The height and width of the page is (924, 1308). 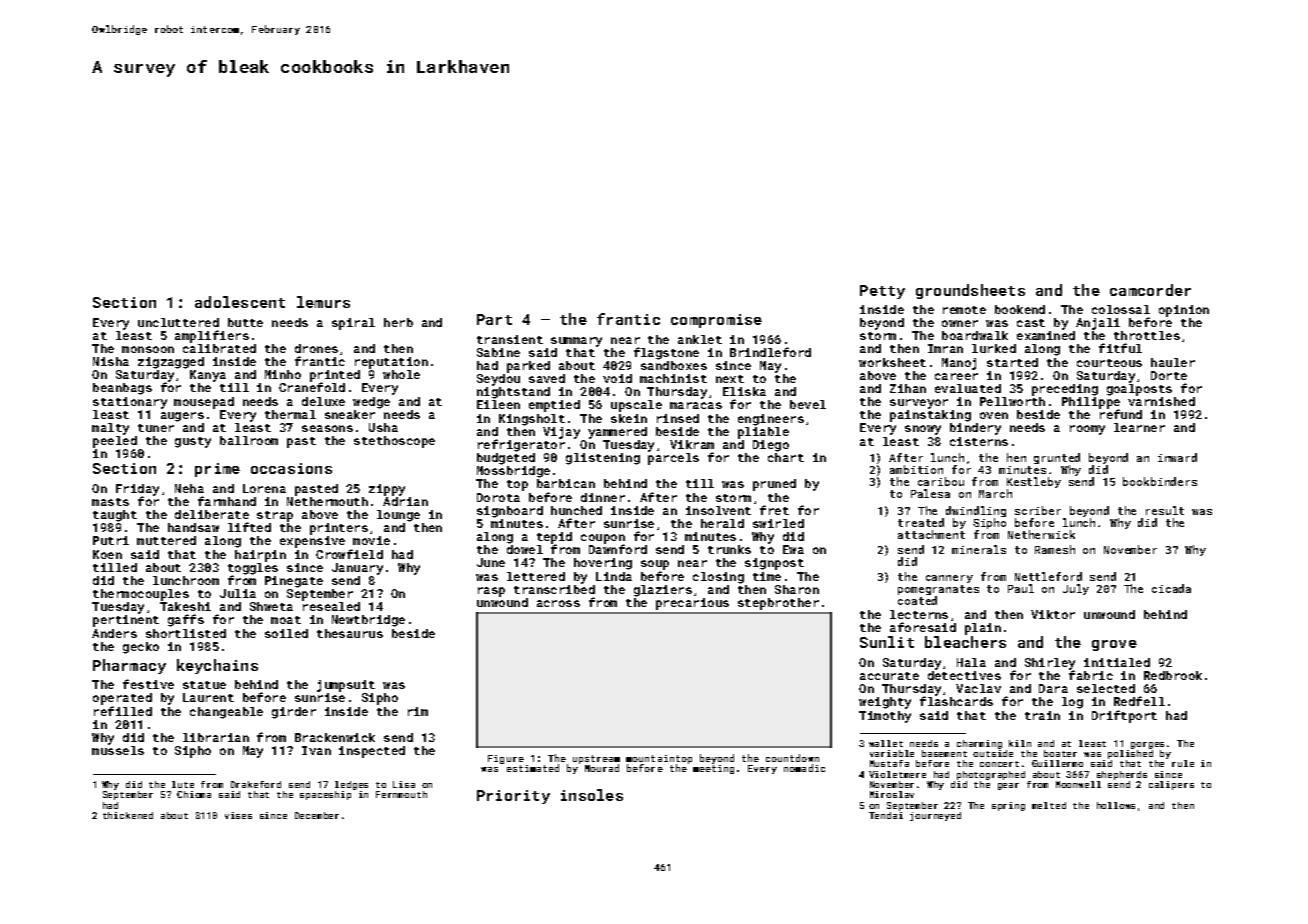 I want to click on Cranefold, so click(x=312, y=387).
